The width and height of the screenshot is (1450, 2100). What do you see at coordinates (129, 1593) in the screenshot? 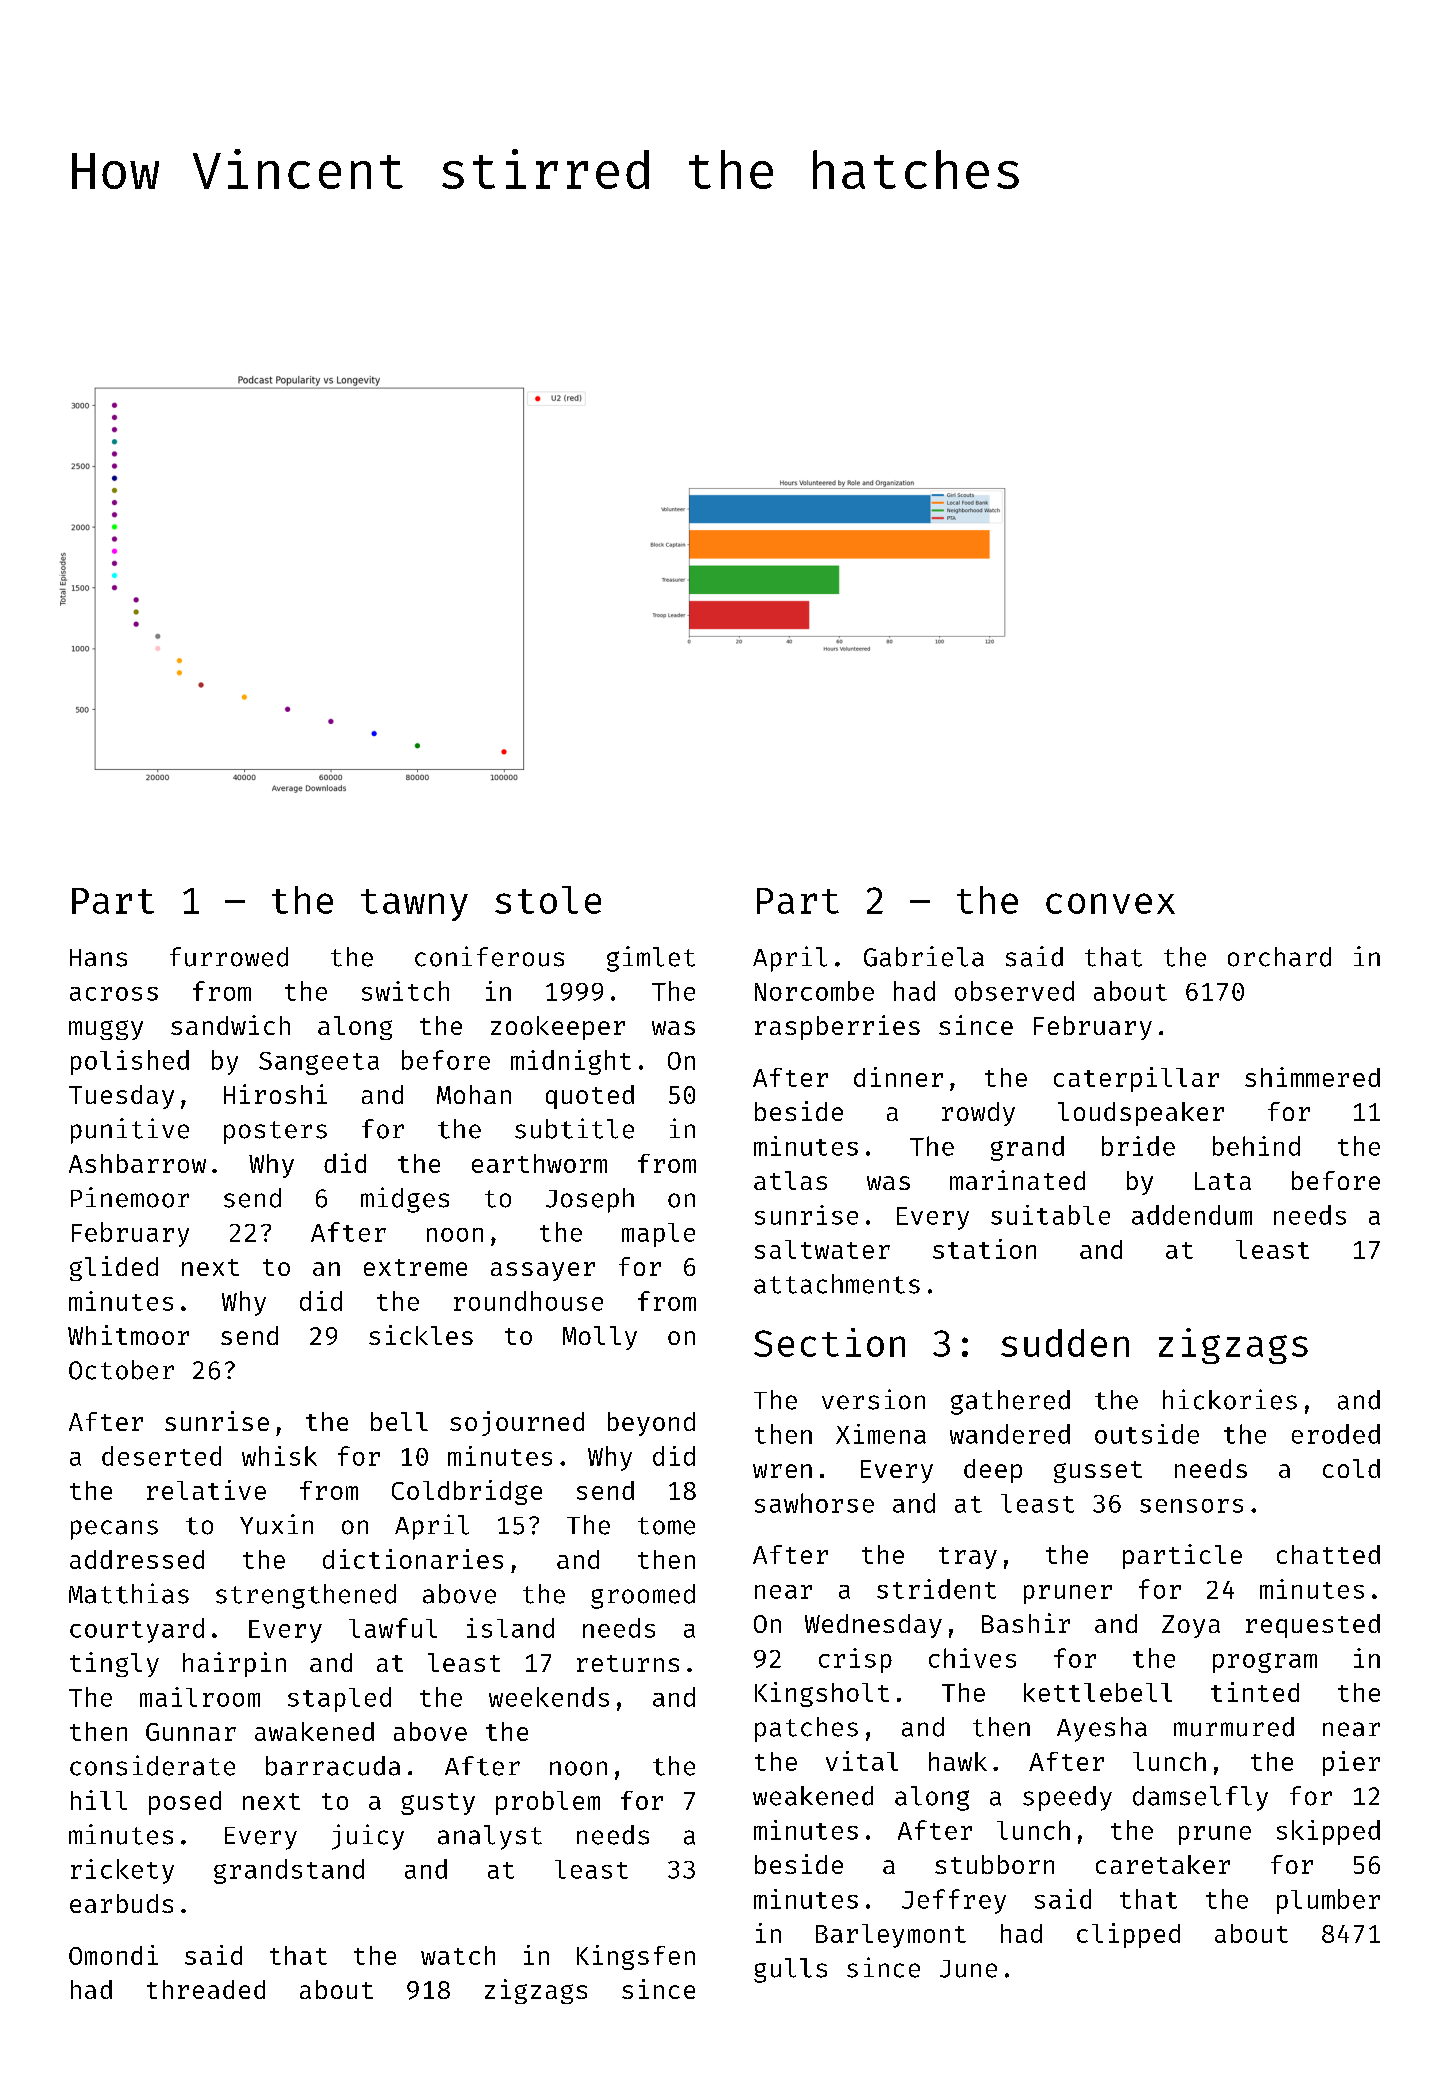
I see `Matthias` at bounding box center [129, 1593].
